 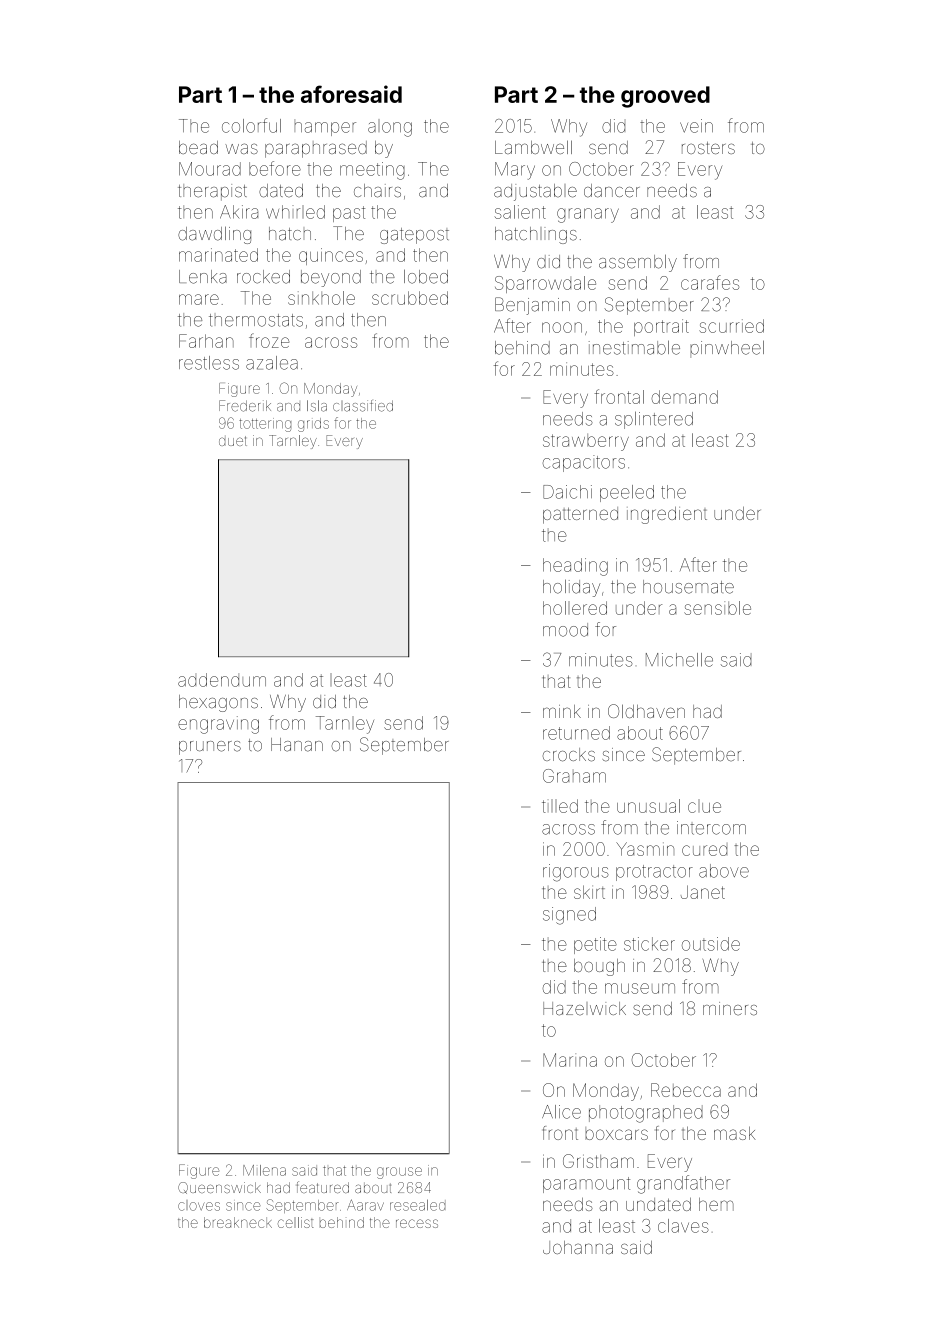 I want to click on grooved, so click(x=665, y=97).
